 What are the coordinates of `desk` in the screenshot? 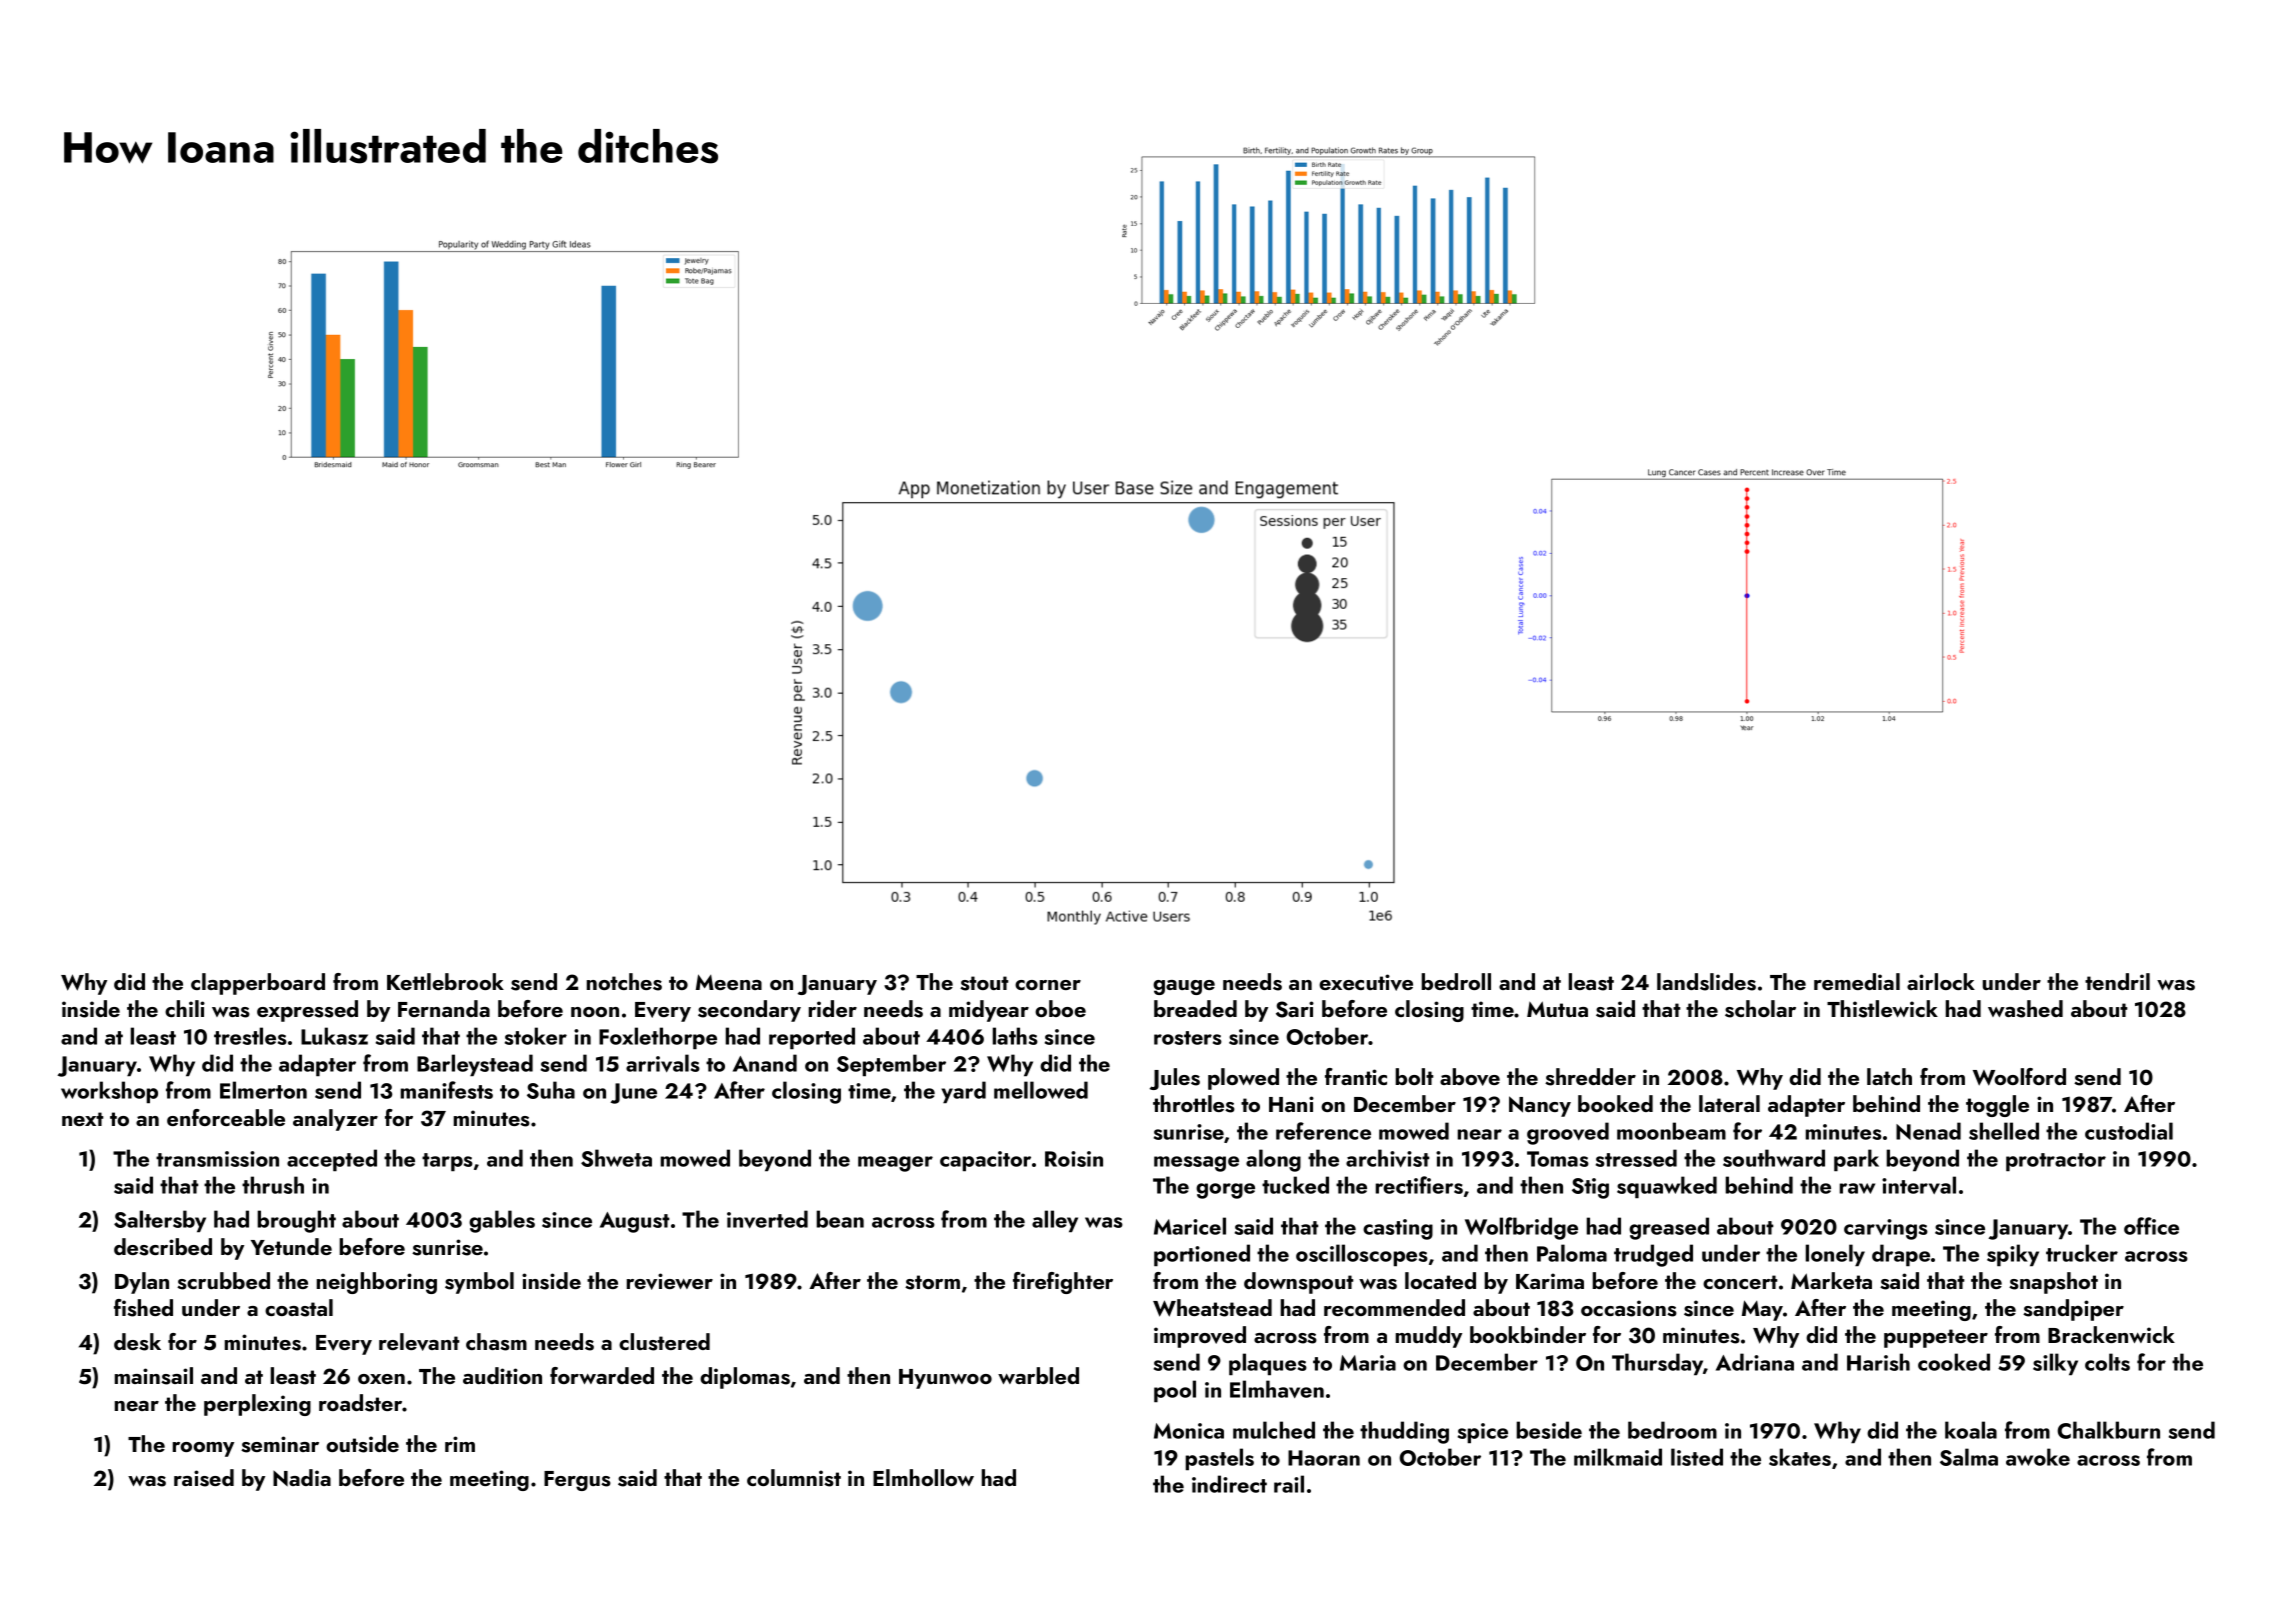 It's located at (137, 1342).
